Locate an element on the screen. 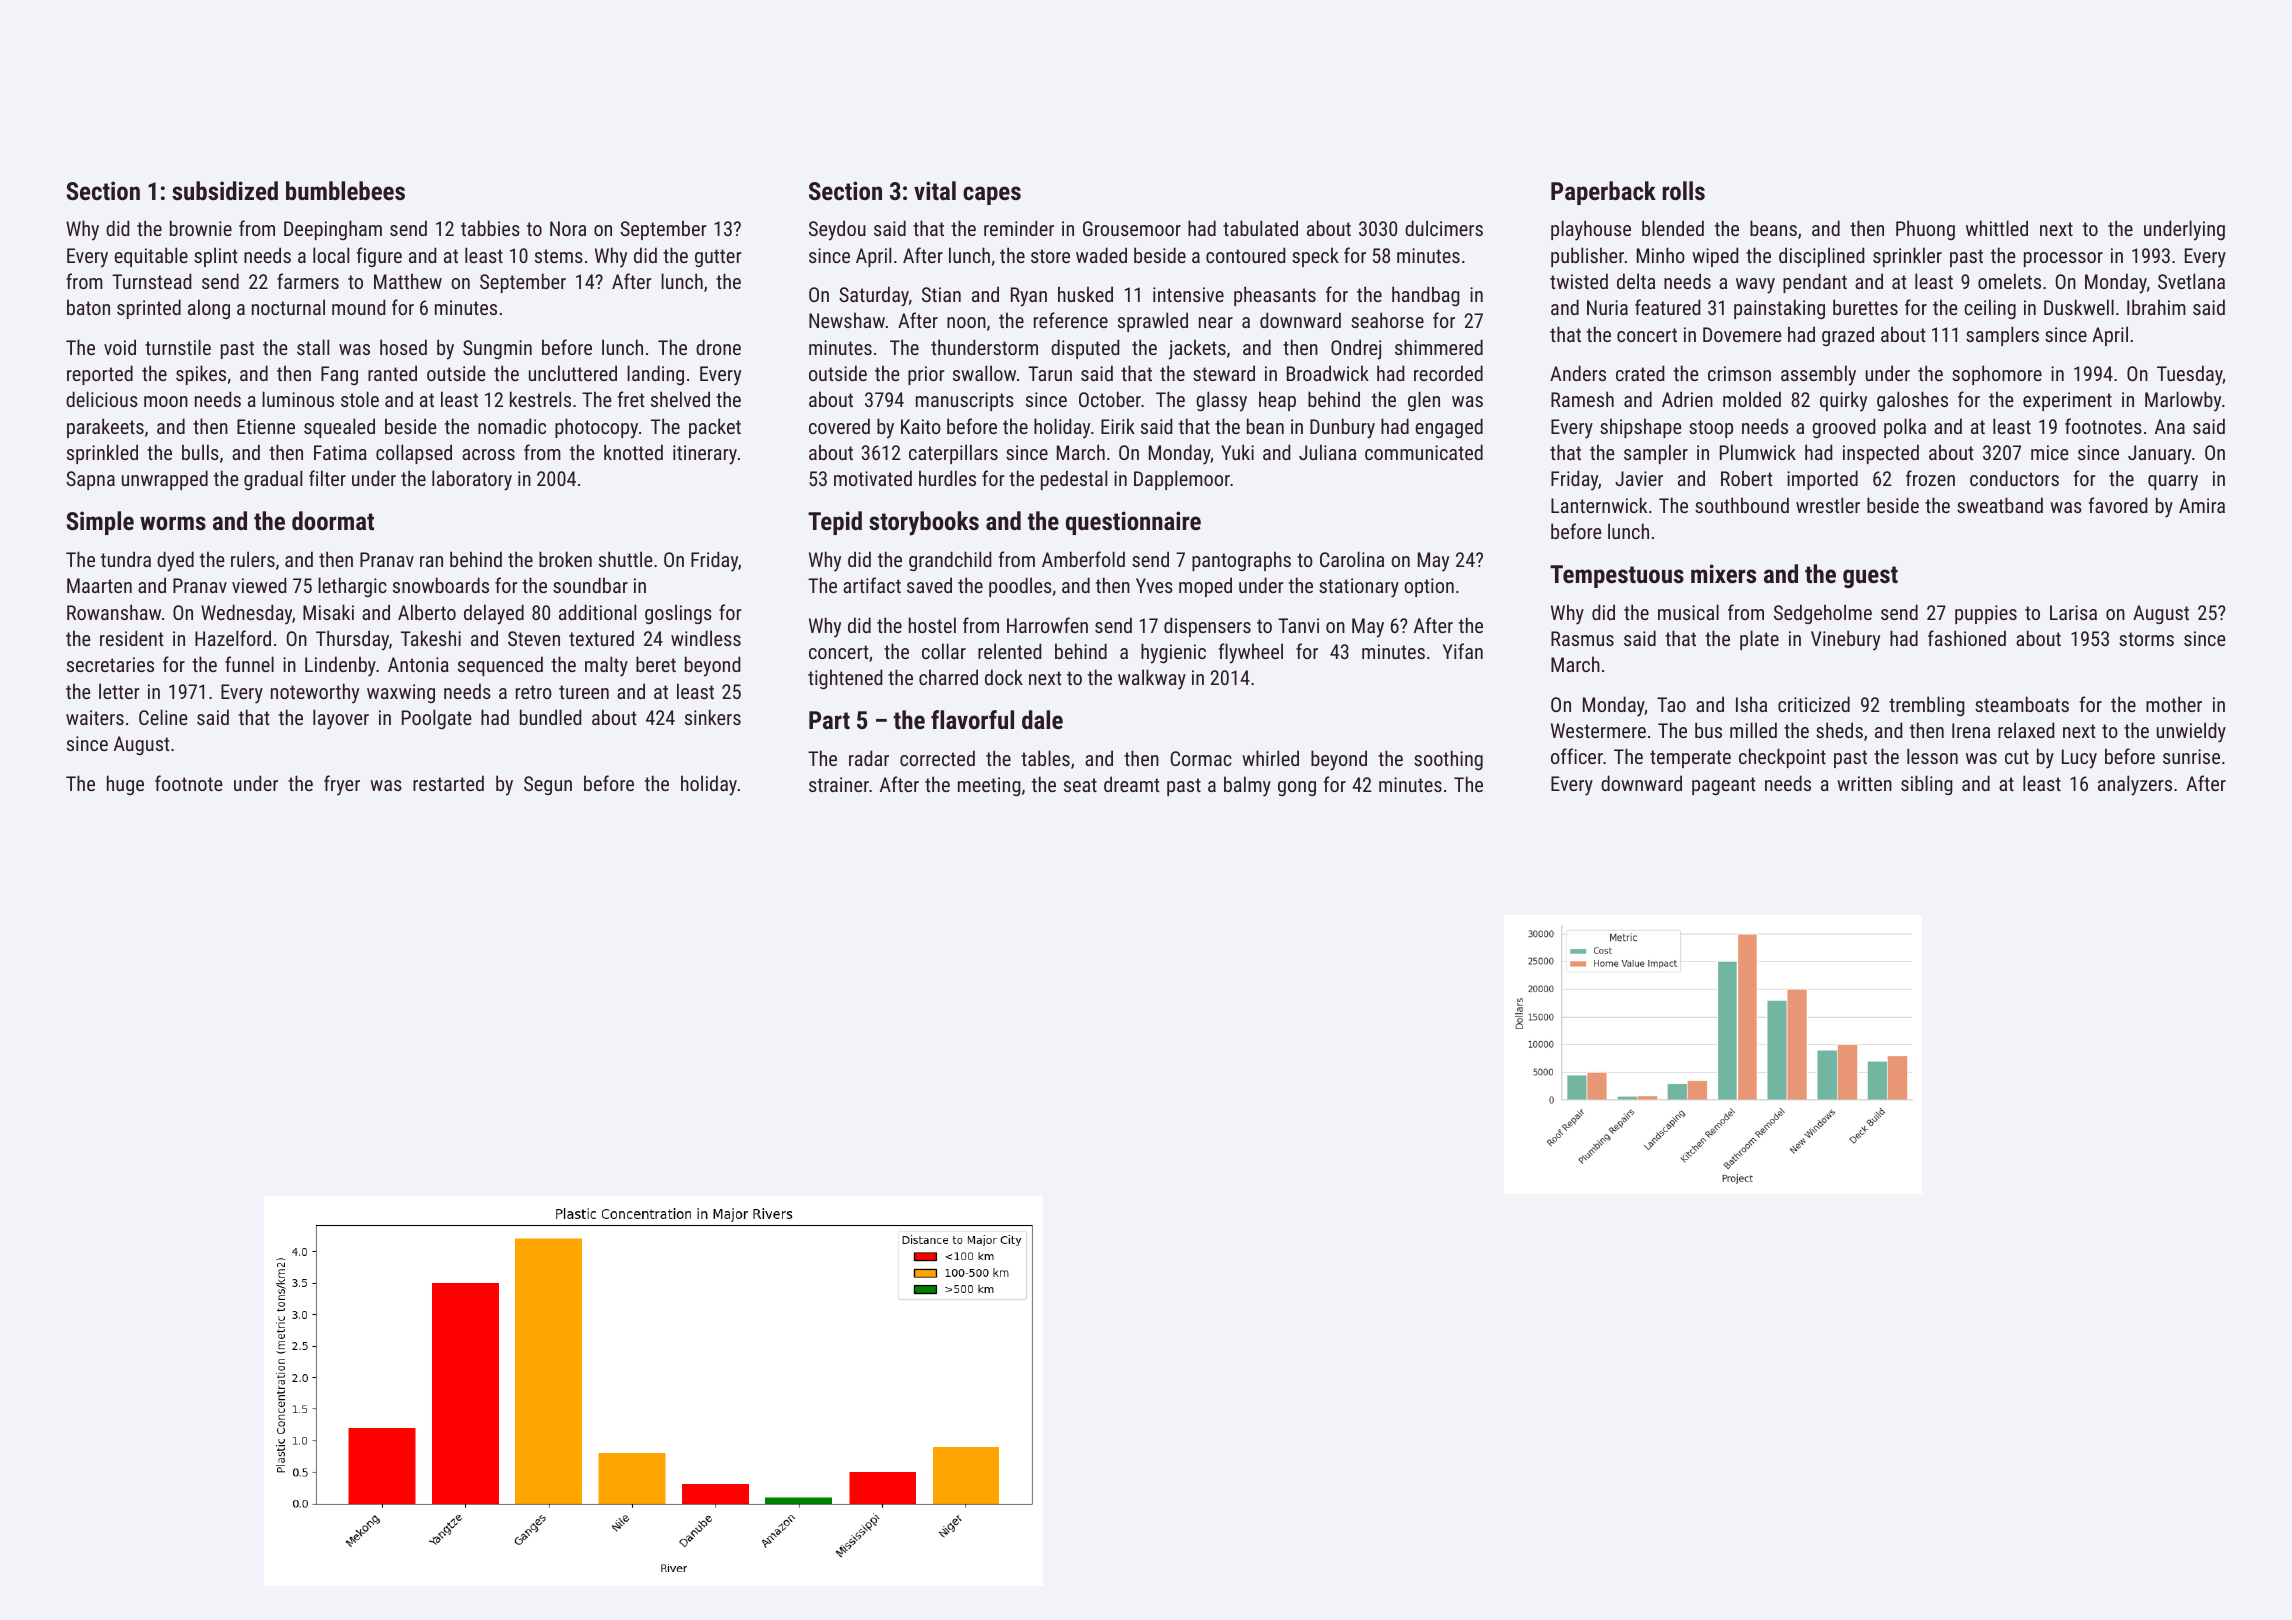  vital is located at coordinates (935, 190).
